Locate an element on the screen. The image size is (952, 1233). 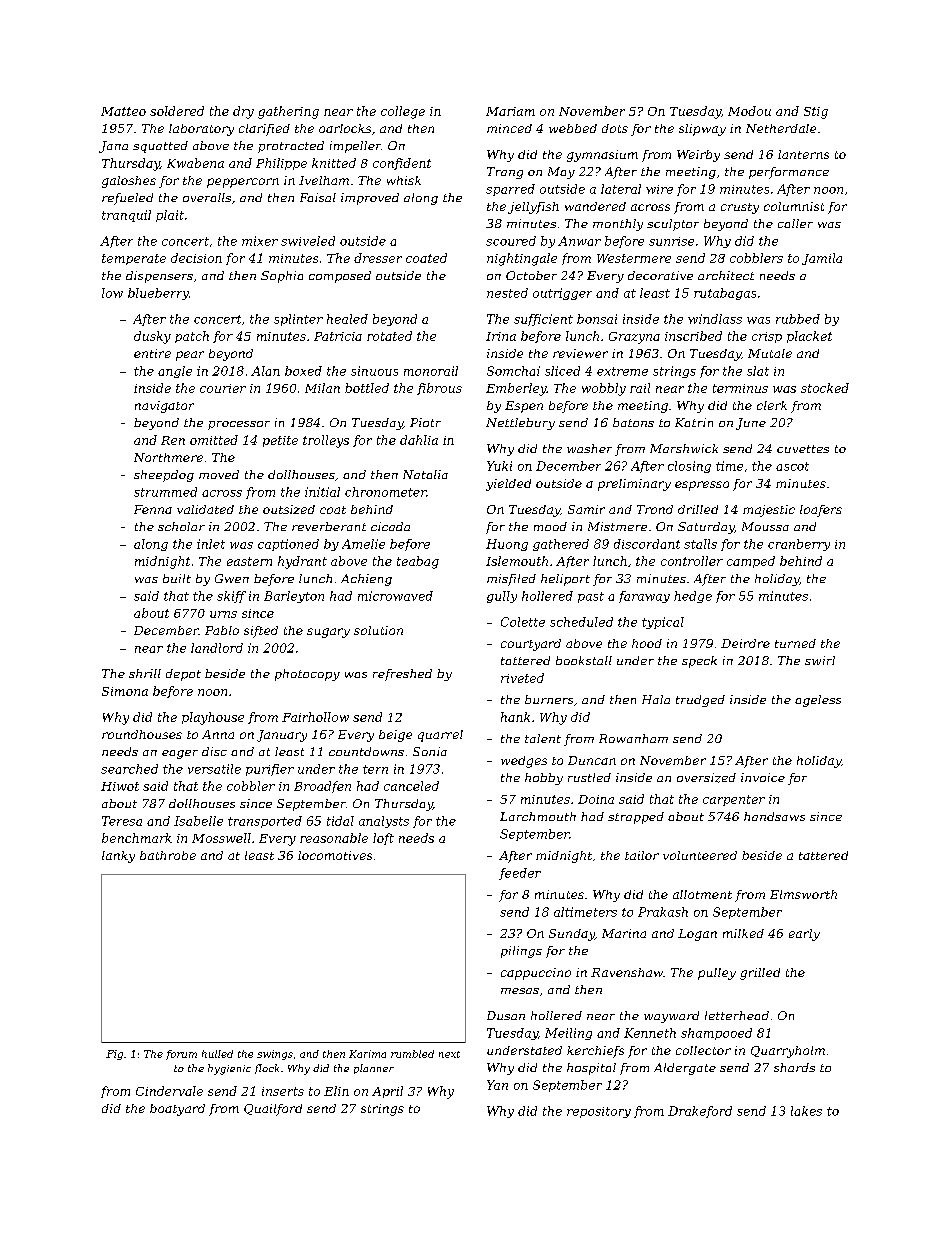
built is located at coordinates (177, 578).
